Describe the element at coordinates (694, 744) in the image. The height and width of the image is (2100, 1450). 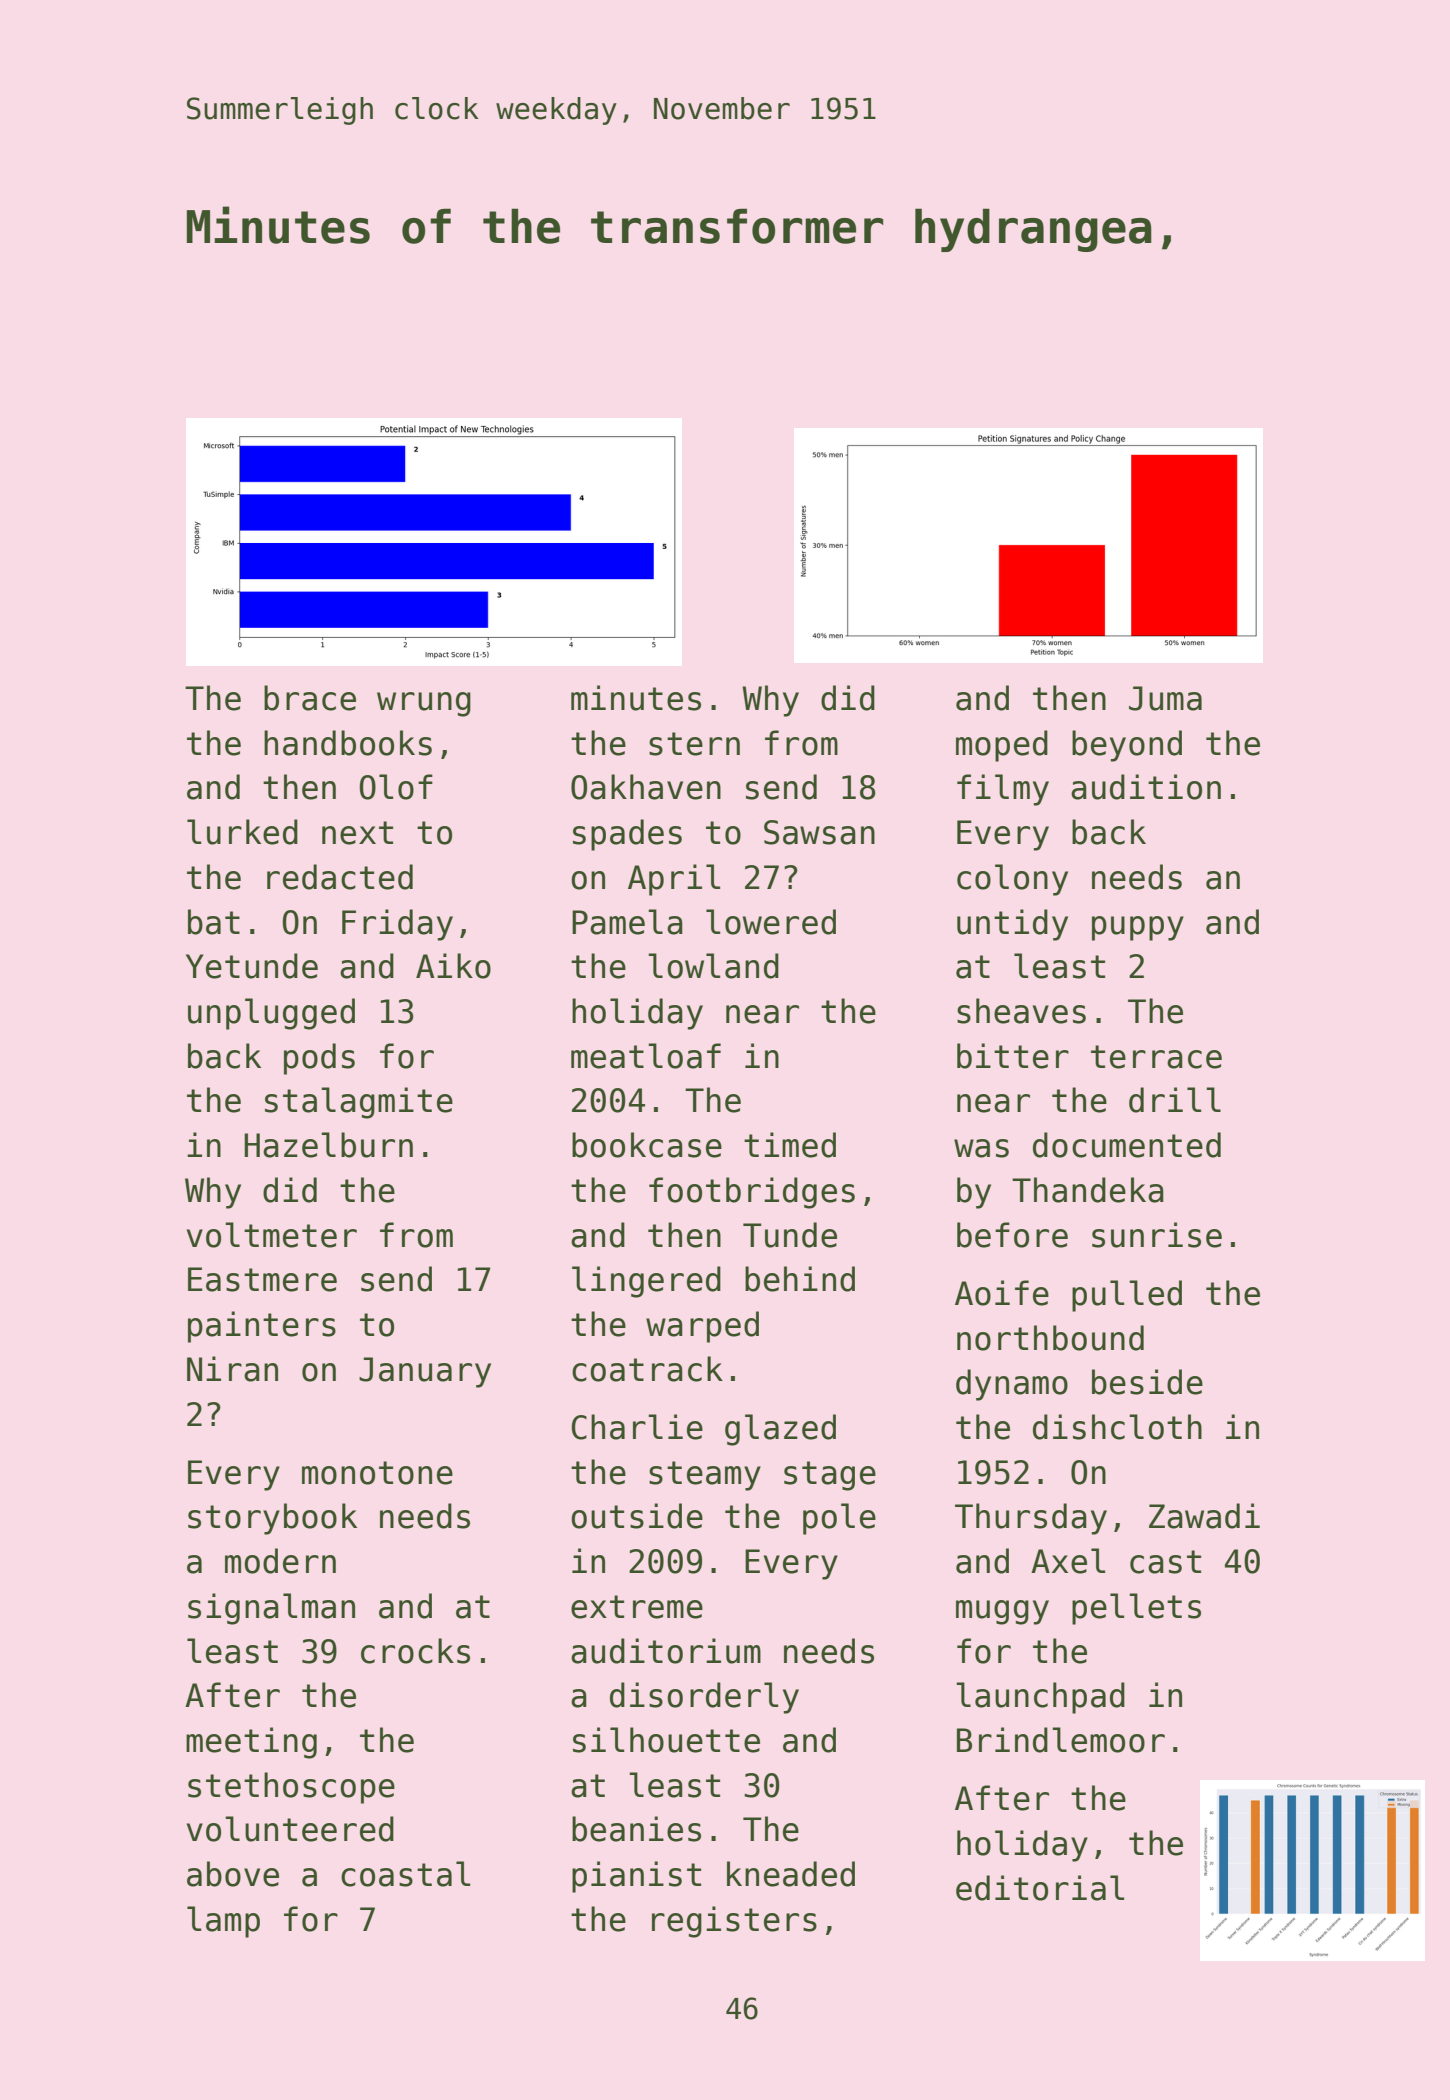
I see `stern` at that location.
